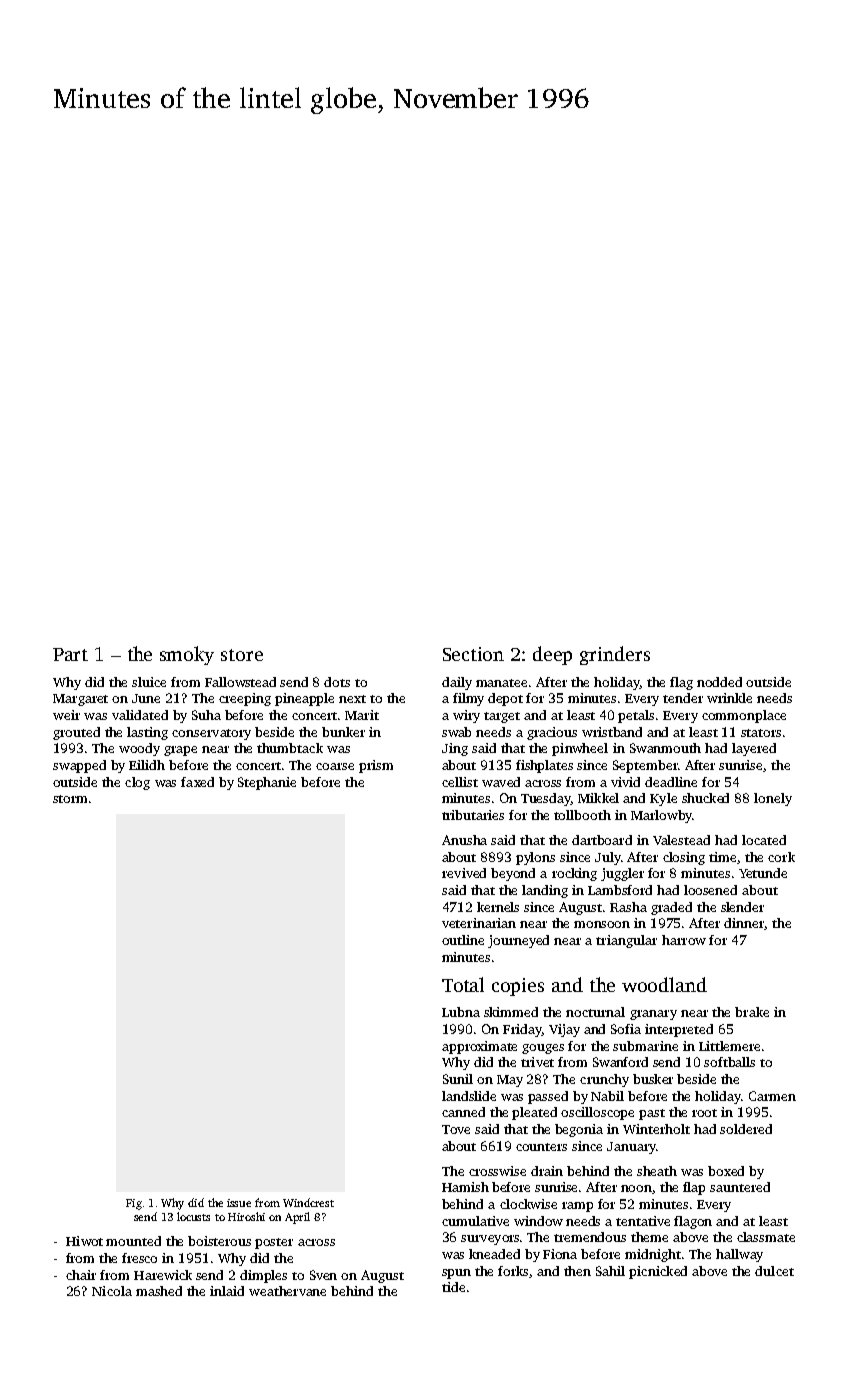 The image size is (849, 1400). Describe the element at coordinates (658, 1272) in the document. I see `picnicked` at that location.
